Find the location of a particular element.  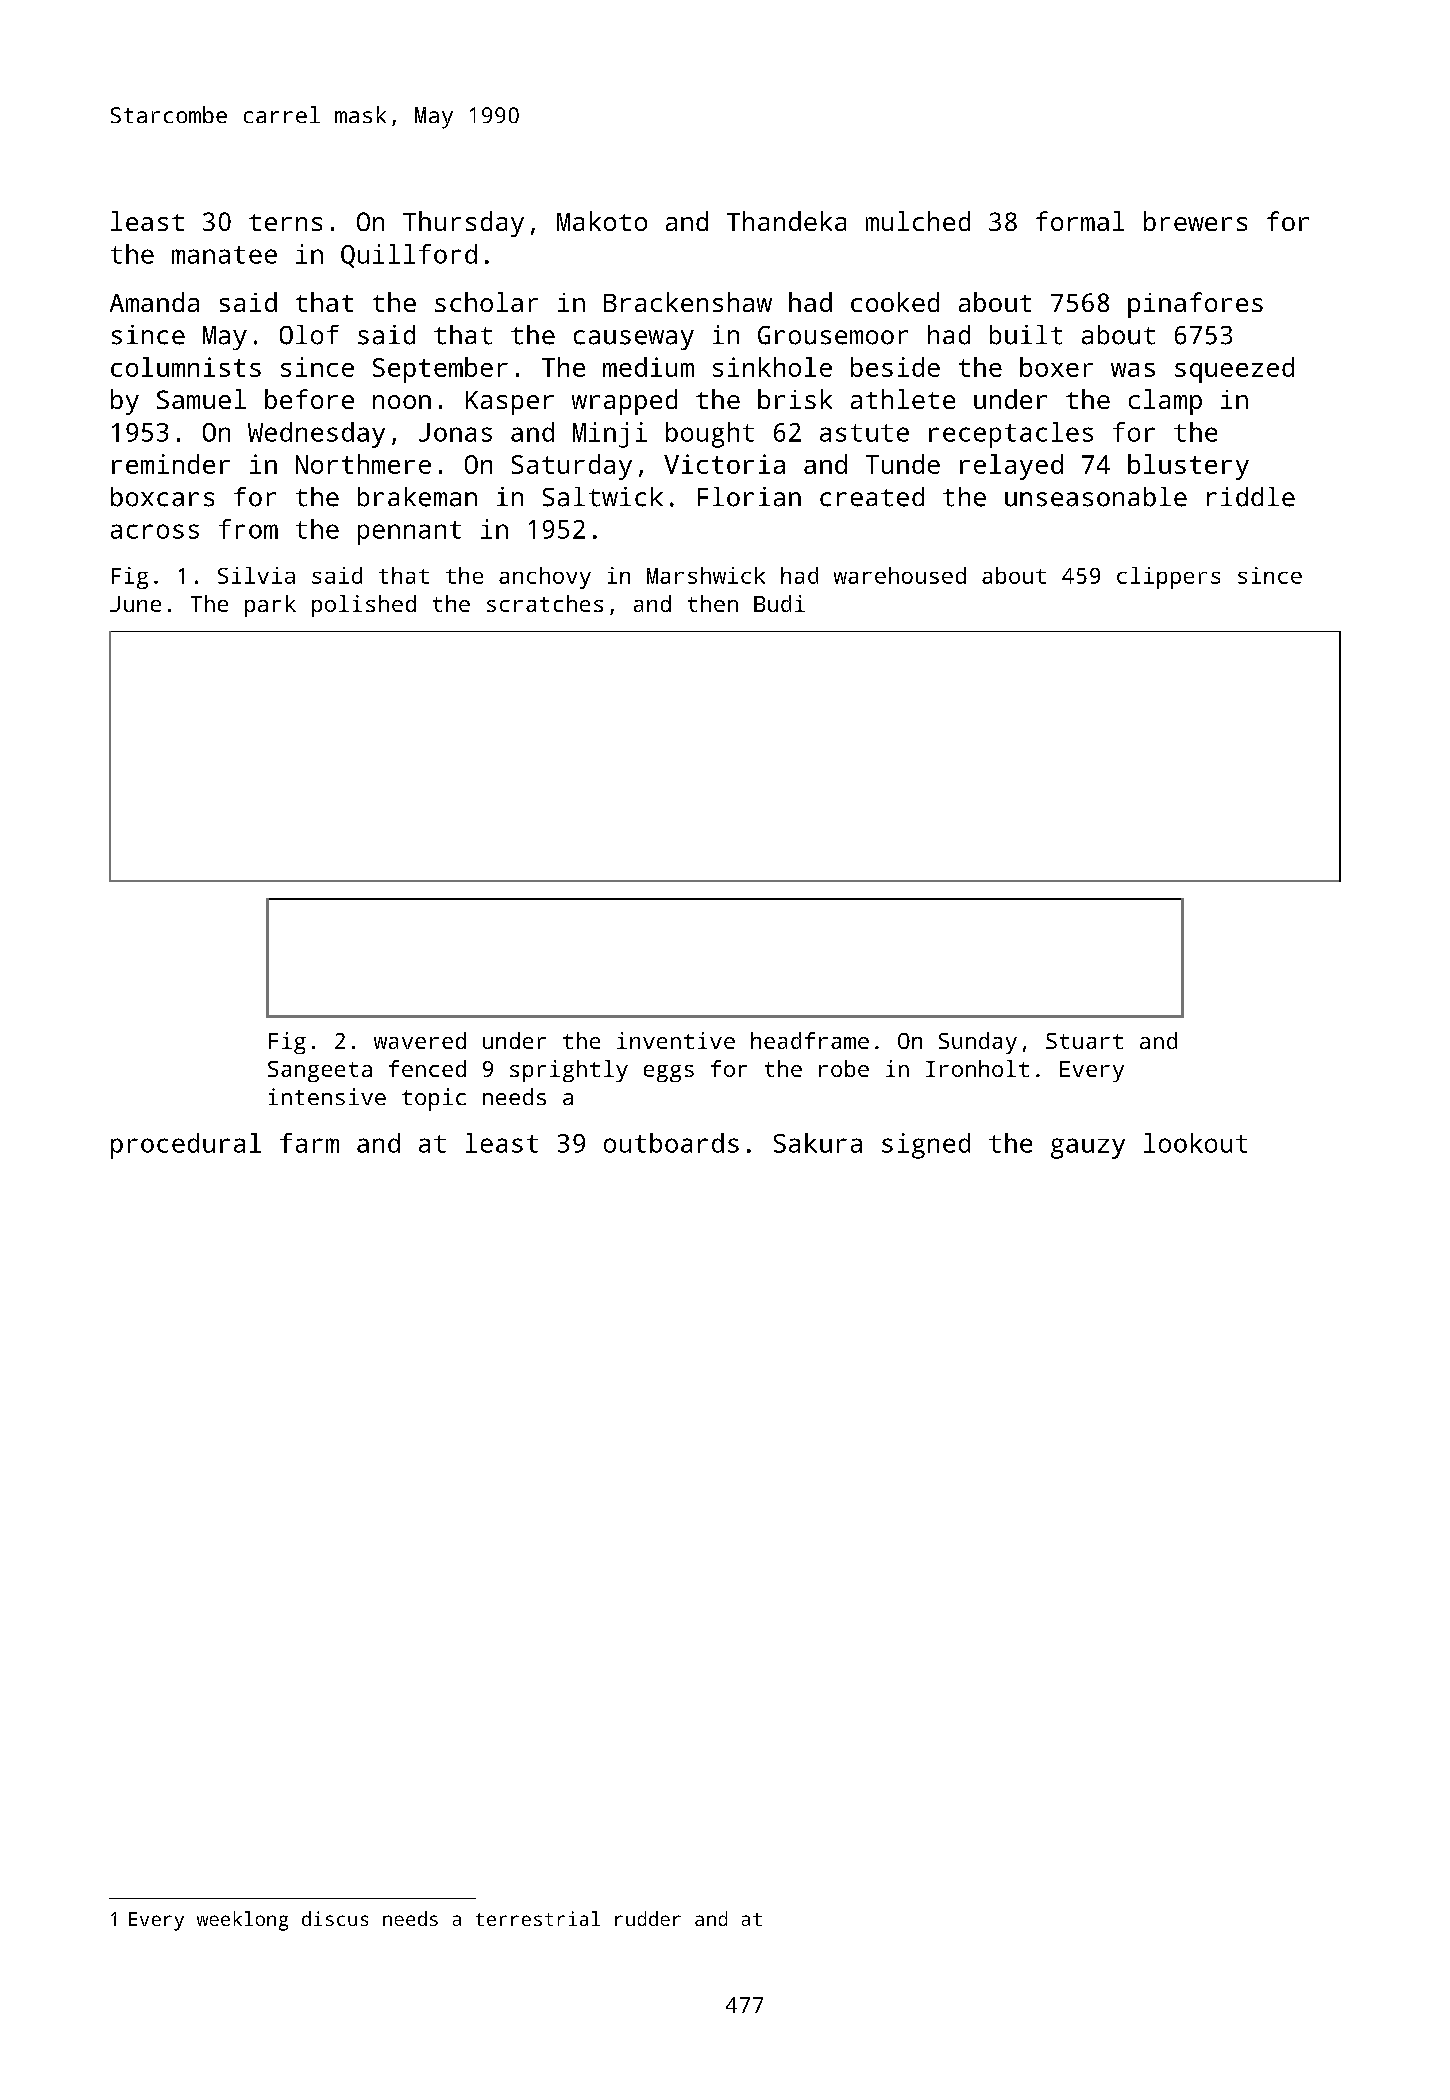

procedural is located at coordinates (186, 1146).
